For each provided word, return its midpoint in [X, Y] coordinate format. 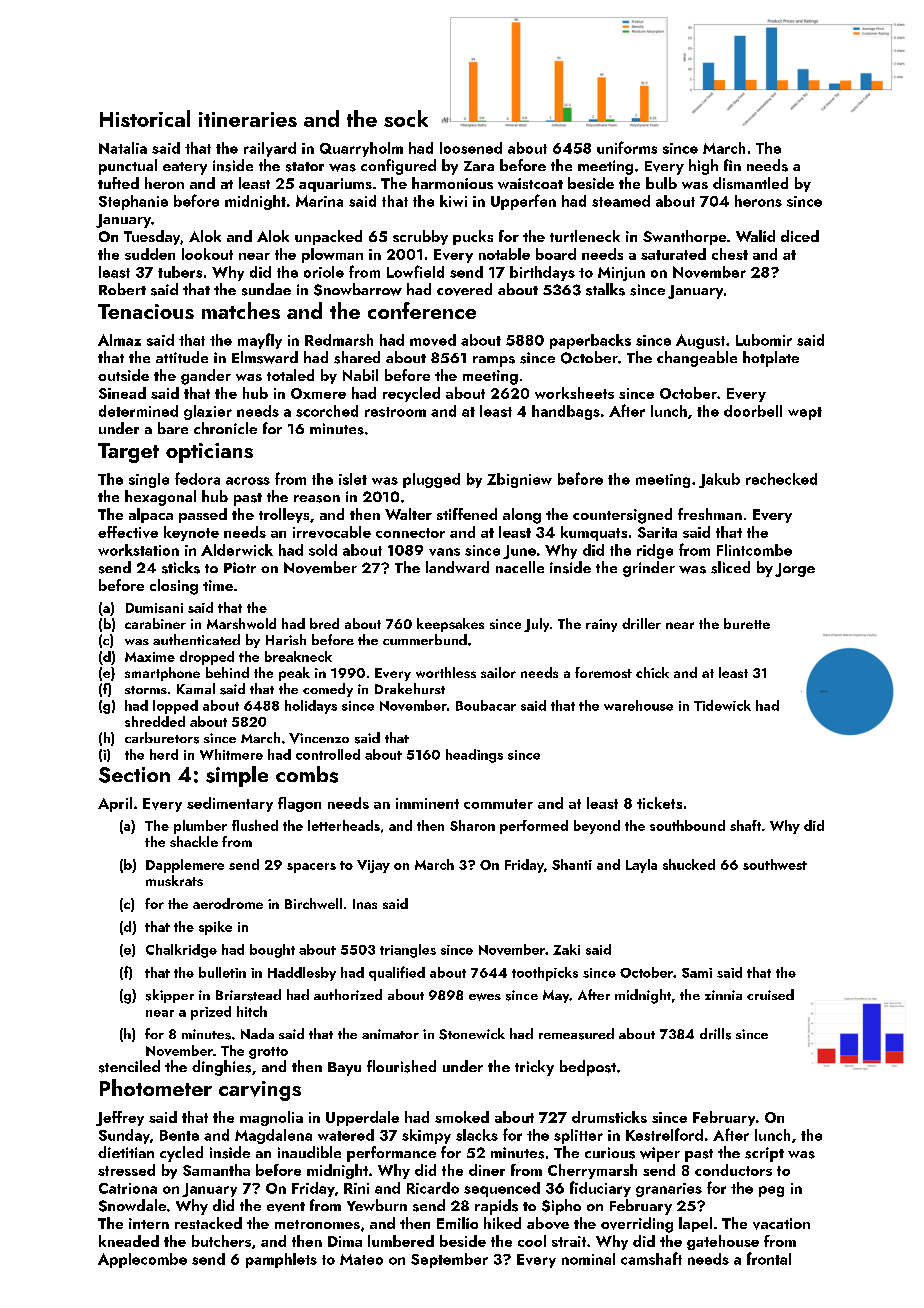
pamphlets [281, 1260]
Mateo [361, 1259]
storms [146, 690]
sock [406, 118]
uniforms [627, 147]
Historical [145, 118]
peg [771, 1191]
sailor [498, 672]
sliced [730, 567]
